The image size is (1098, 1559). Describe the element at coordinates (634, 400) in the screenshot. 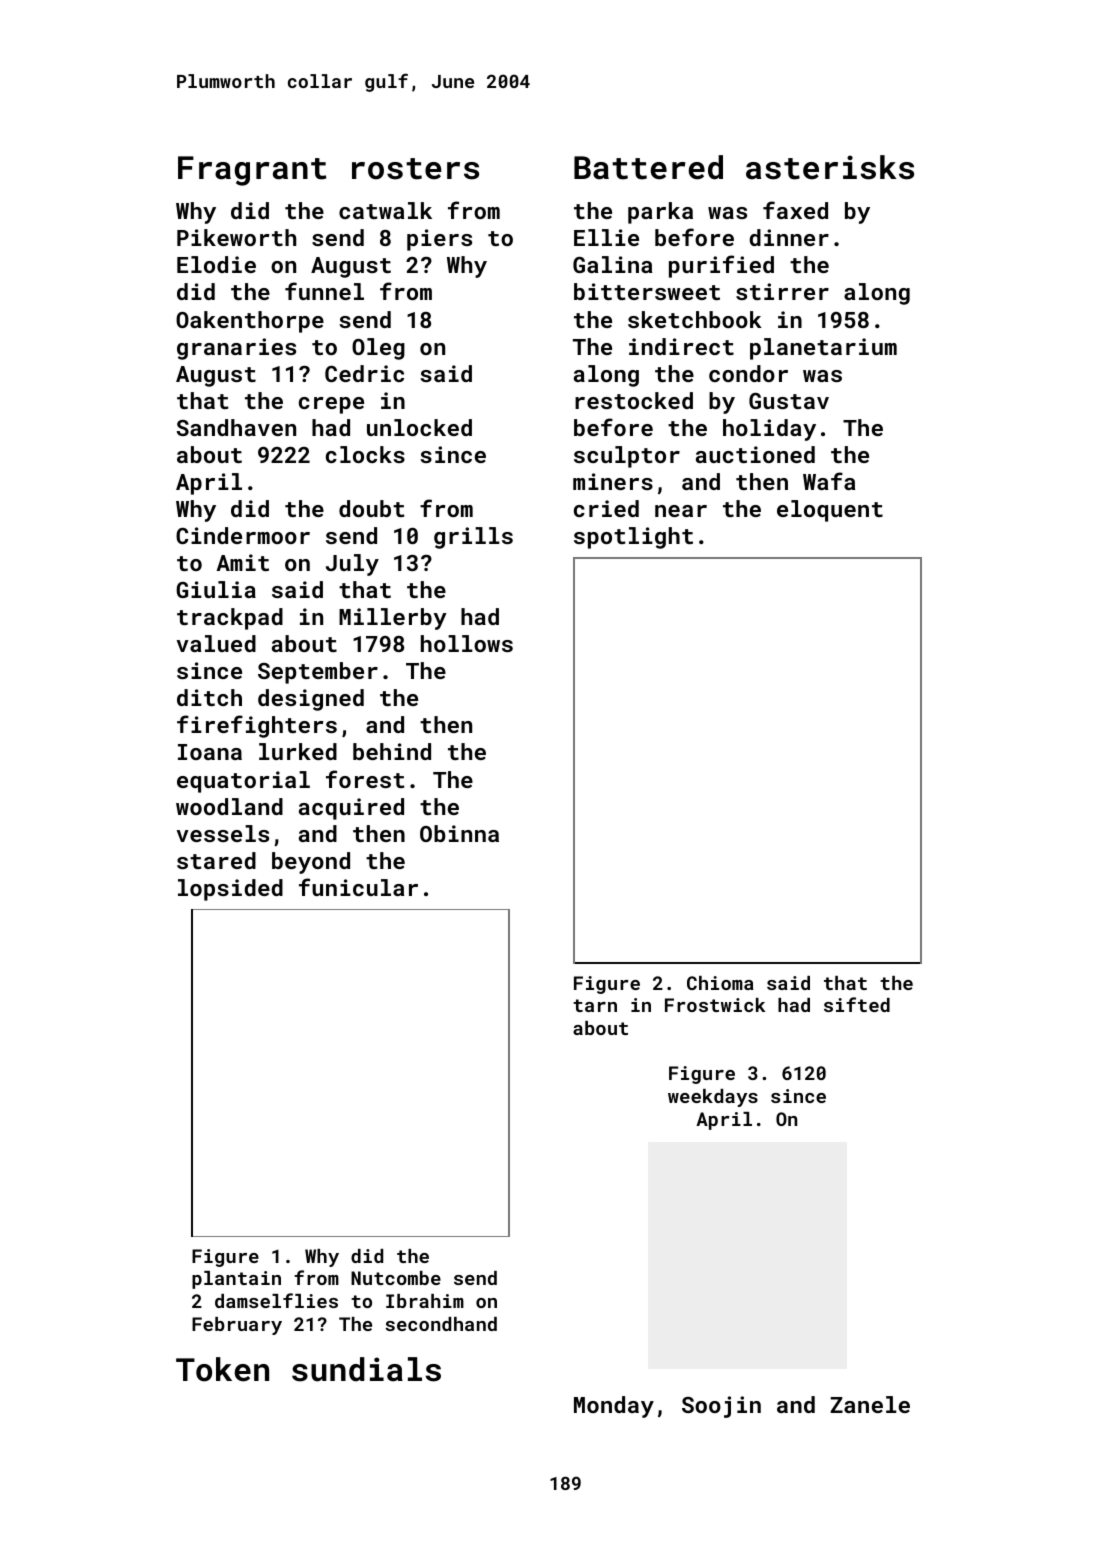

I see `restocked` at that location.
